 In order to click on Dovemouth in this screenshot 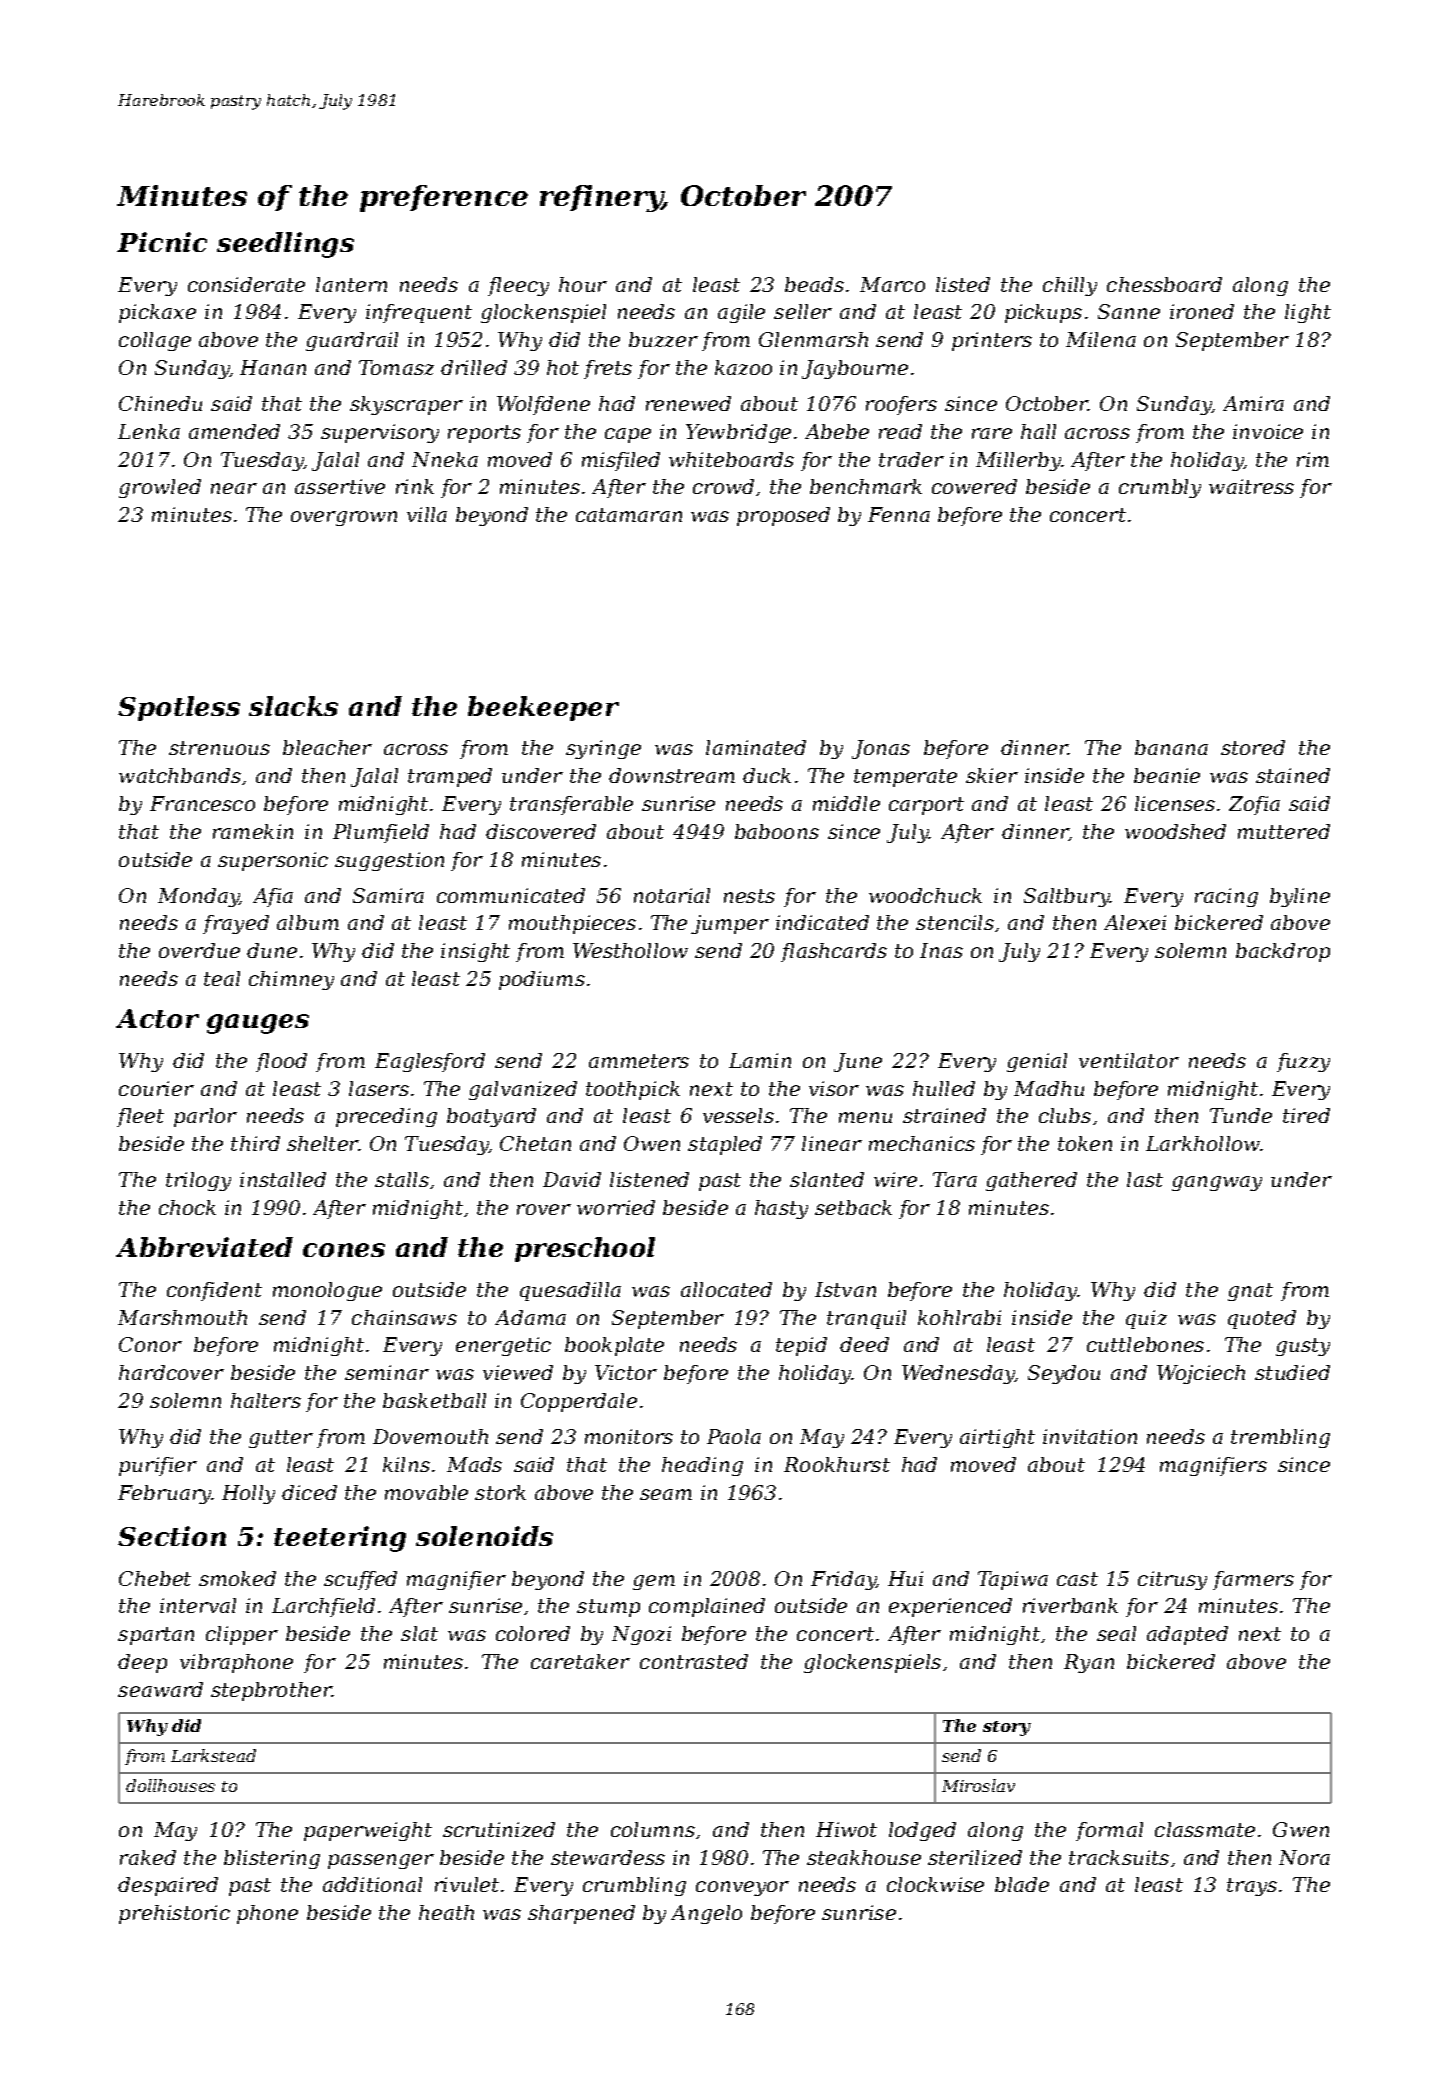, I will do `click(430, 1436)`.
